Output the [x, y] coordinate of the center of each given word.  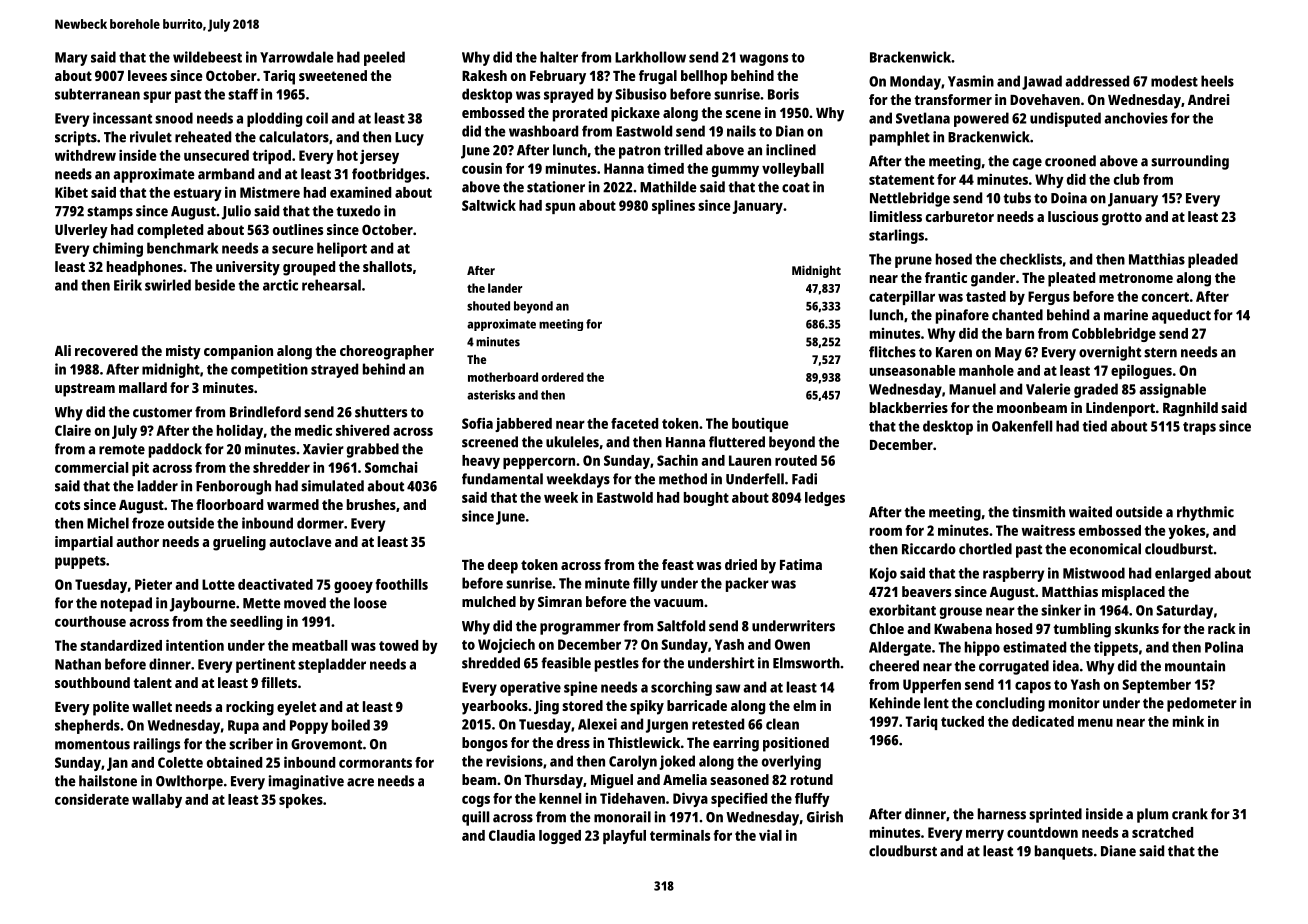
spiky [647, 707]
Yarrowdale [297, 57]
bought [706, 499]
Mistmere [270, 192]
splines [673, 206]
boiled [351, 725]
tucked [962, 721]
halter [559, 57]
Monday [915, 82]
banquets [1064, 852]
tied [1095, 426]
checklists [1031, 259]
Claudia [512, 835]
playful [624, 837]
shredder [281, 467]
